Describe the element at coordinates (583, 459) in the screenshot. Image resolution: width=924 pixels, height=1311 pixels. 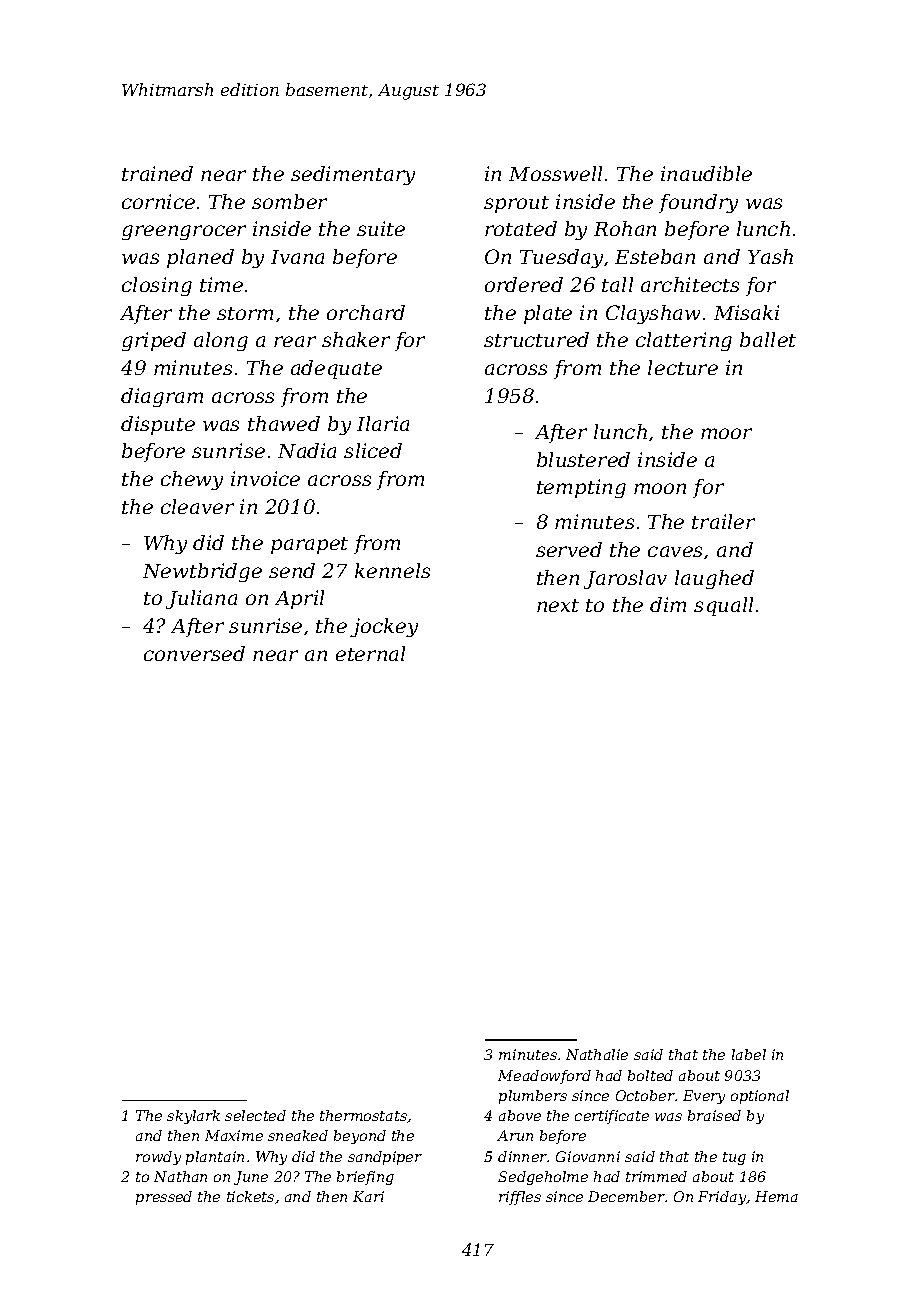
I see `blustered` at that location.
